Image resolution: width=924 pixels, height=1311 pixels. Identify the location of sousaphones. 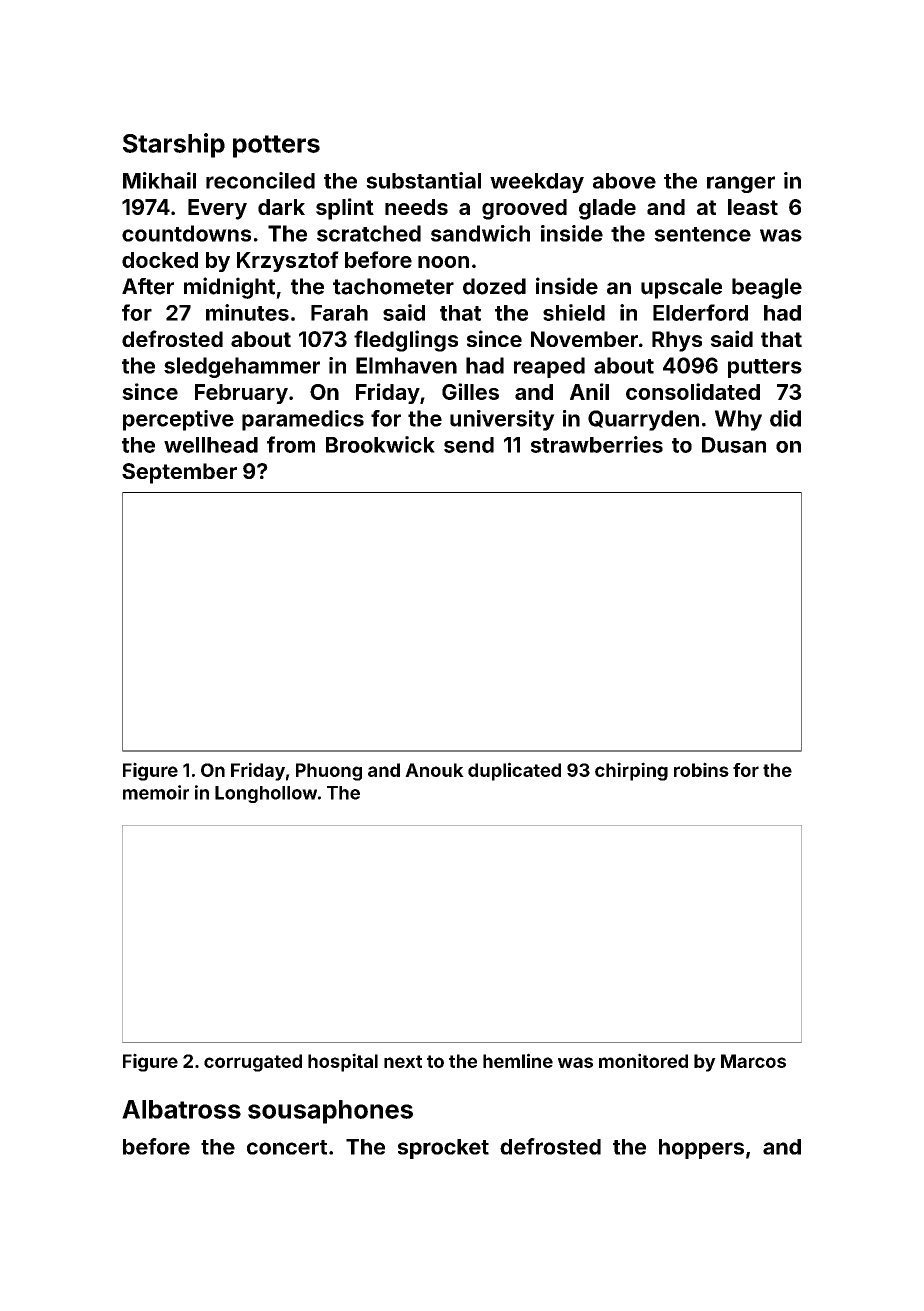
(330, 1112).
